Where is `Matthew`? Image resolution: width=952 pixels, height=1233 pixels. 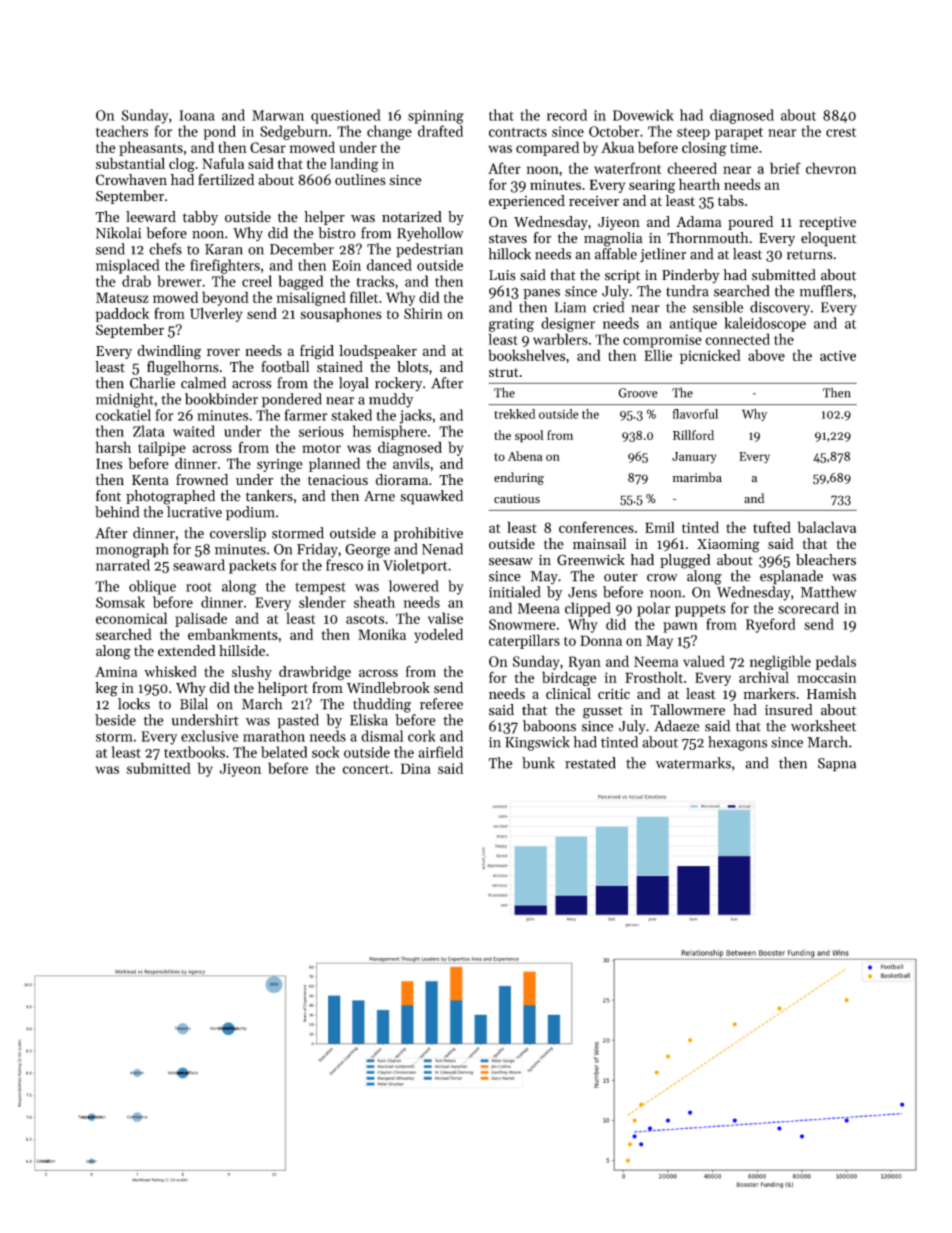 Matthew is located at coordinates (829, 592).
